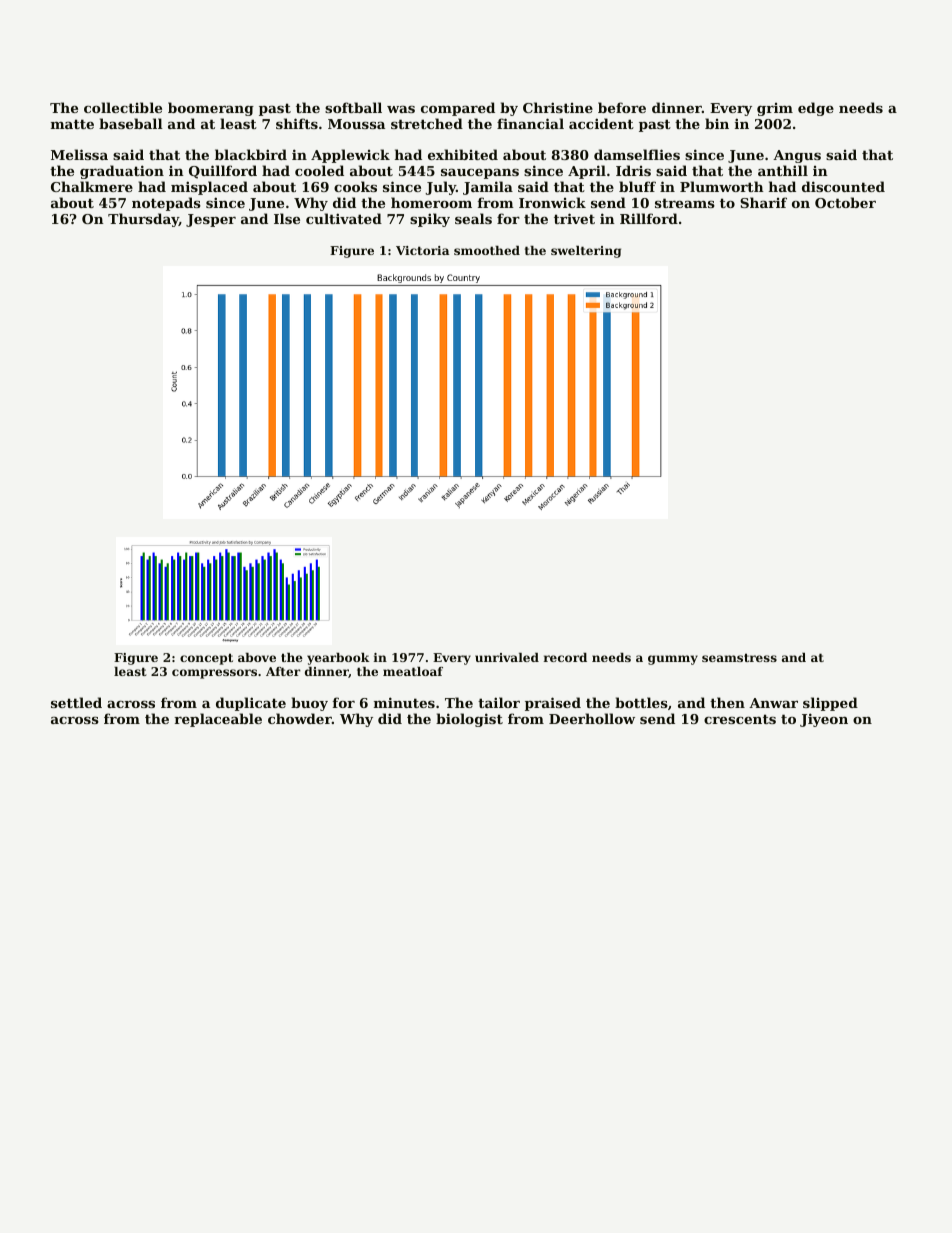 The width and height of the page is (952, 1233). What do you see at coordinates (218, 720) in the page?
I see `replaceable` at bounding box center [218, 720].
